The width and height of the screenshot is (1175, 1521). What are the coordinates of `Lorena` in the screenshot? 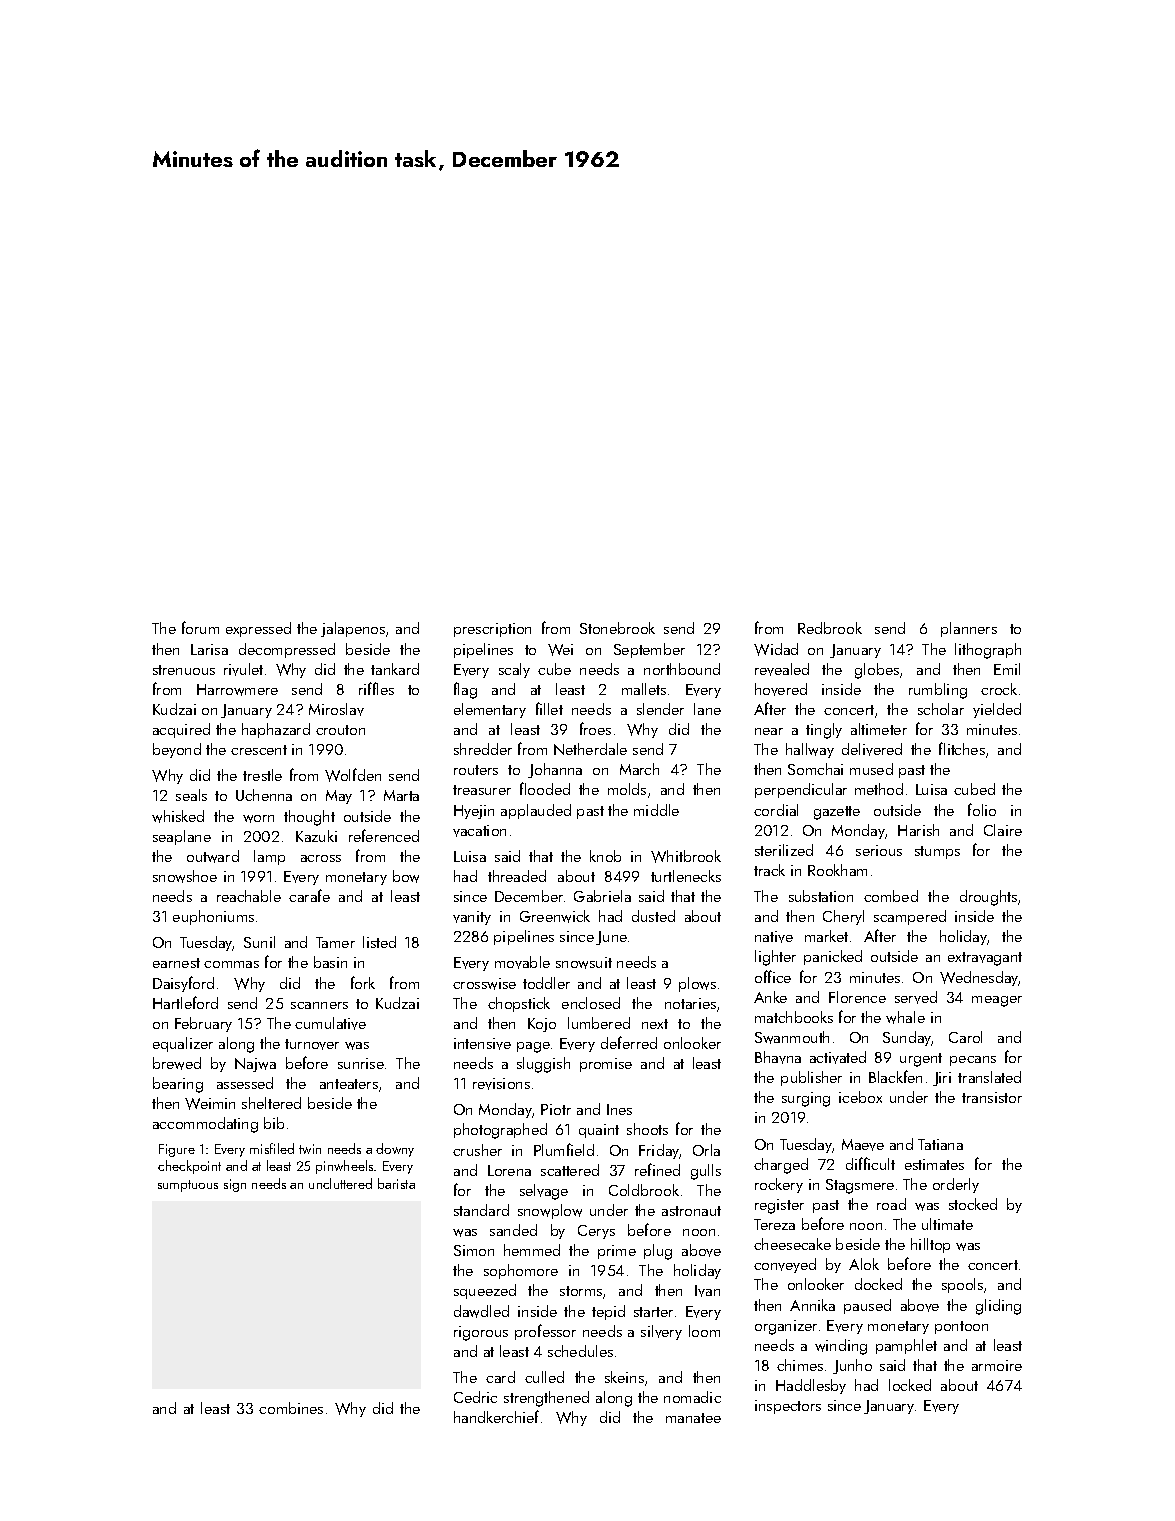 It's located at (509, 1170).
